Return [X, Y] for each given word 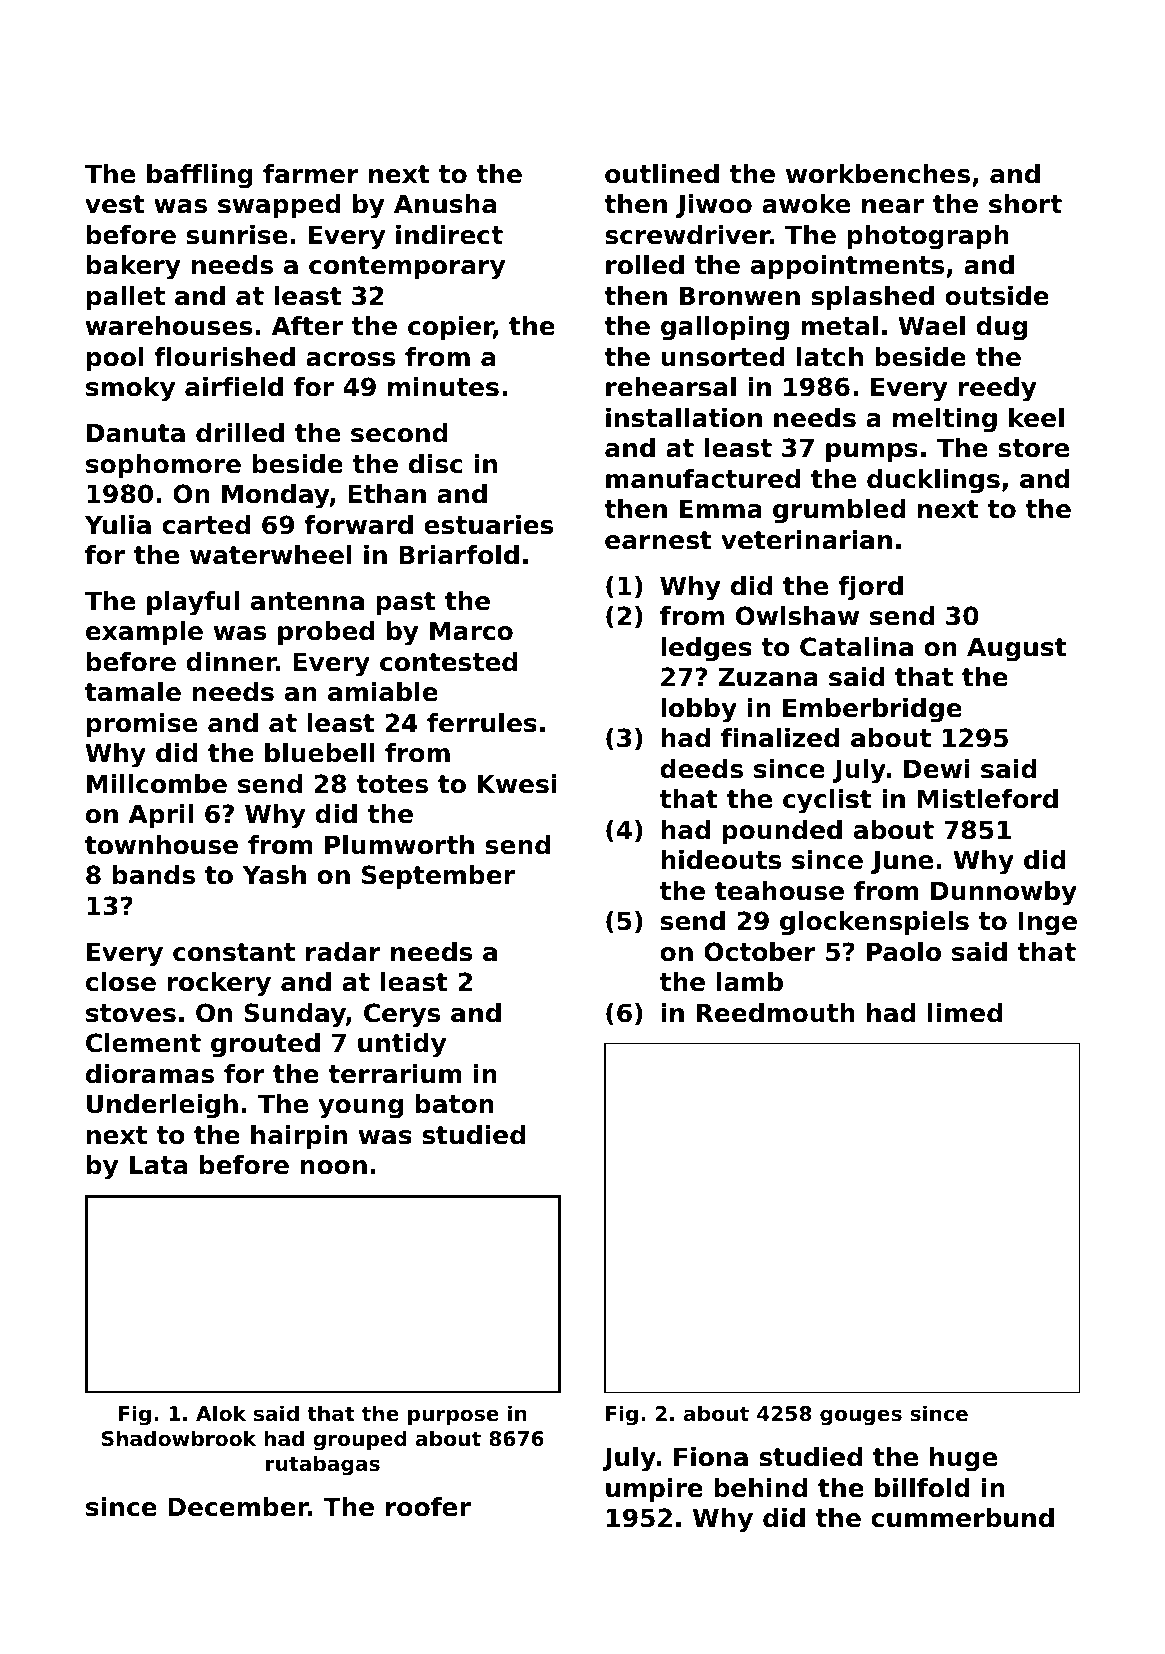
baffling [200, 176]
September [438, 877]
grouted [265, 1045]
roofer [428, 1507]
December [238, 1507]
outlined [662, 174]
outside [997, 296]
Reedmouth [776, 1013]
